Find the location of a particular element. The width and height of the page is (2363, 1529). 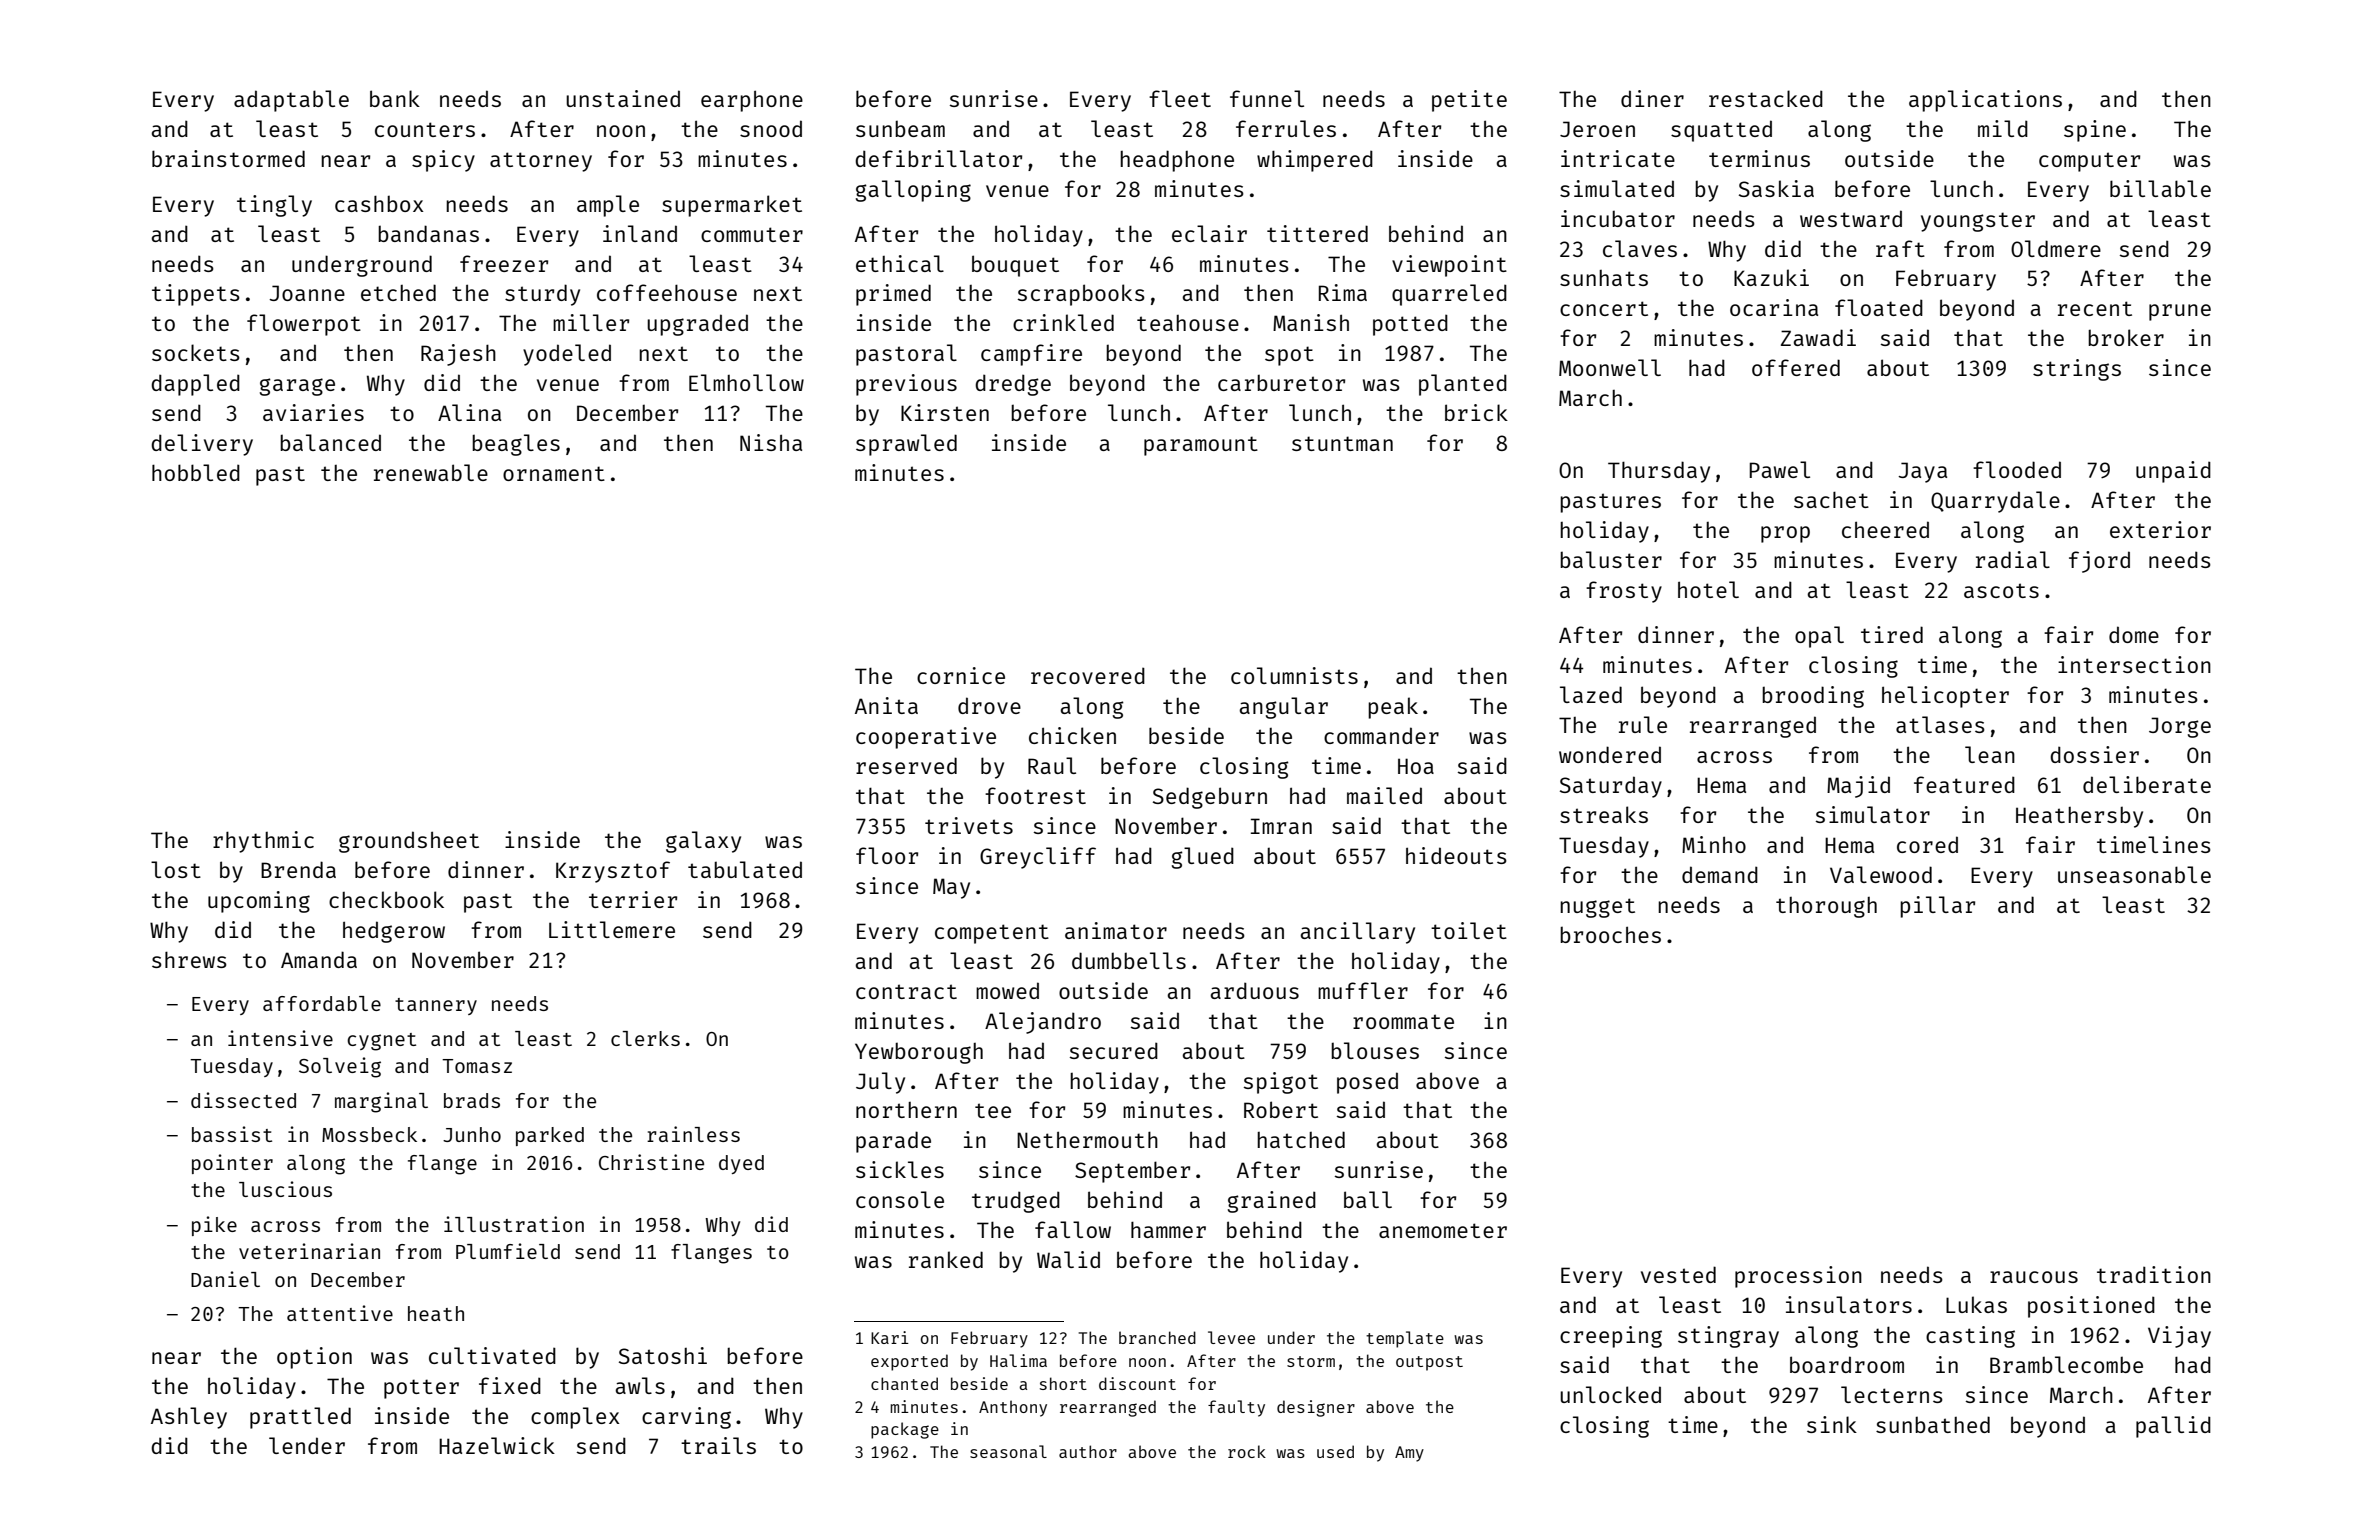

lender is located at coordinates (307, 1445).
